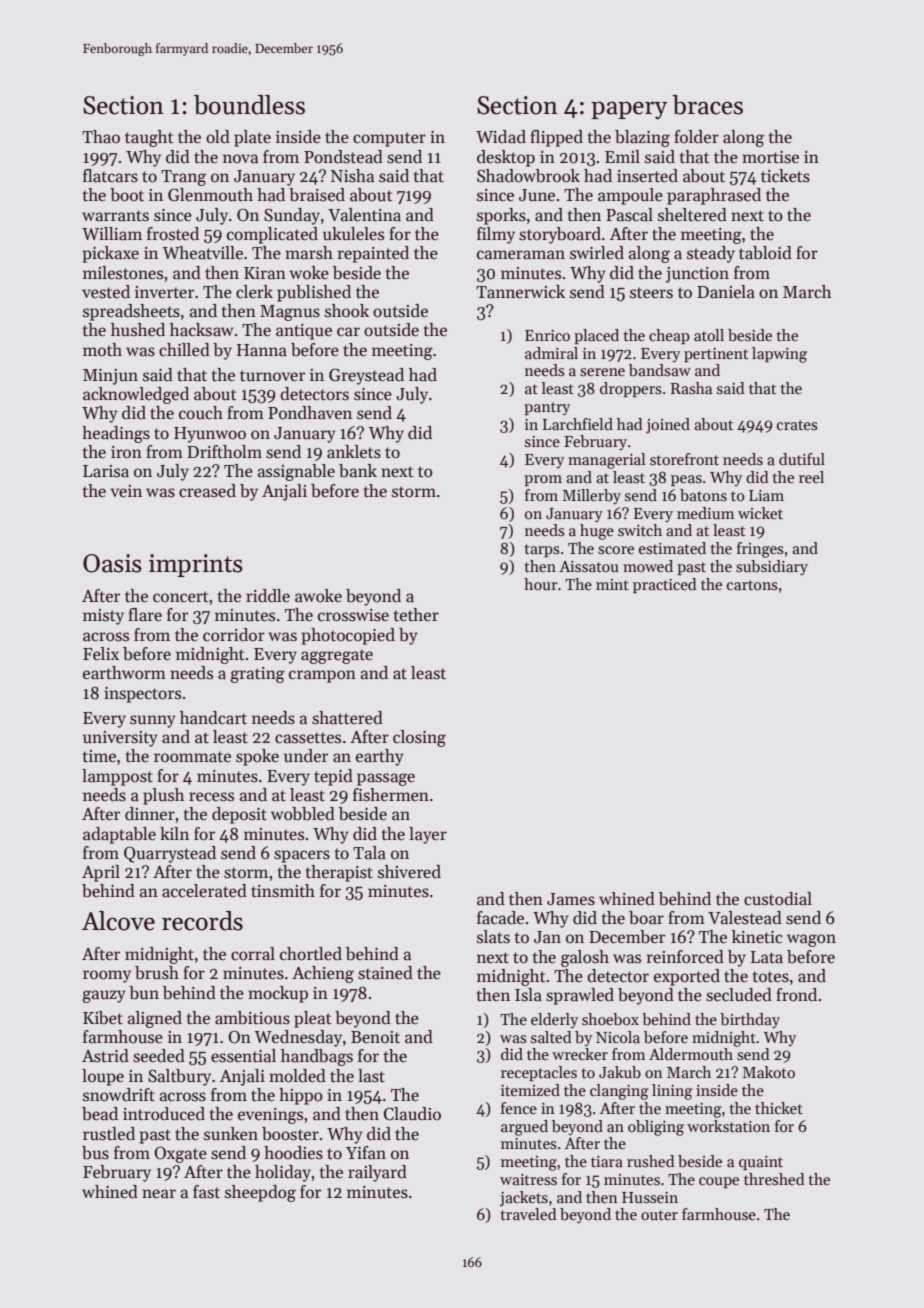 The width and height of the page is (924, 1308). Describe the element at coordinates (556, 138) in the page. I see `flipped` at that location.
